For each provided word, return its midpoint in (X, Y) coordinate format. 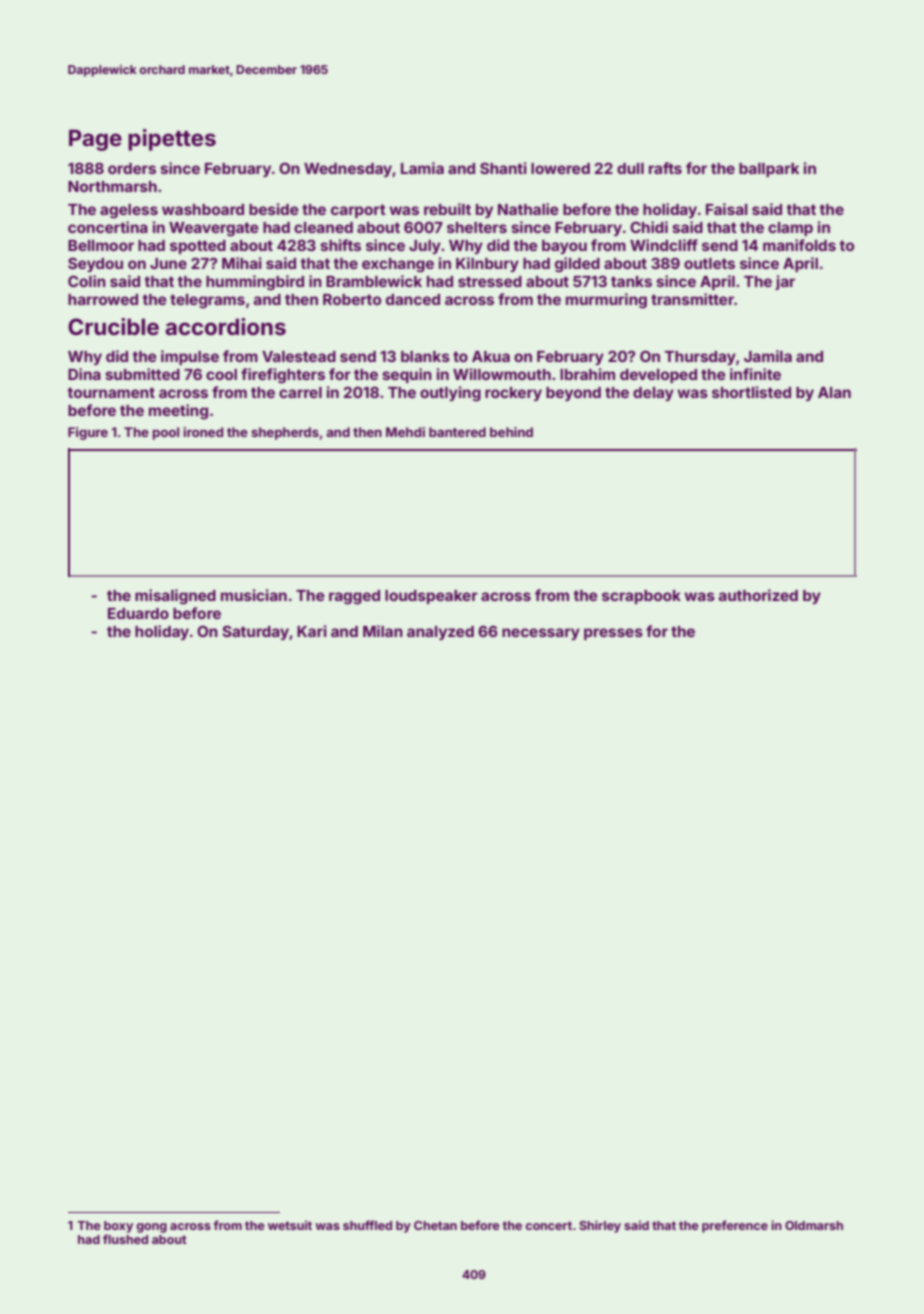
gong (151, 1228)
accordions (225, 326)
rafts (665, 168)
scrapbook (641, 597)
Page (95, 140)
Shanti (503, 168)
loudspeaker (431, 597)
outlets (709, 263)
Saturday (255, 632)
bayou (564, 247)
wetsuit (290, 1225)
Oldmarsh (814, 1225)
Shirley (600, 1226)
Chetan (435, 1225)
